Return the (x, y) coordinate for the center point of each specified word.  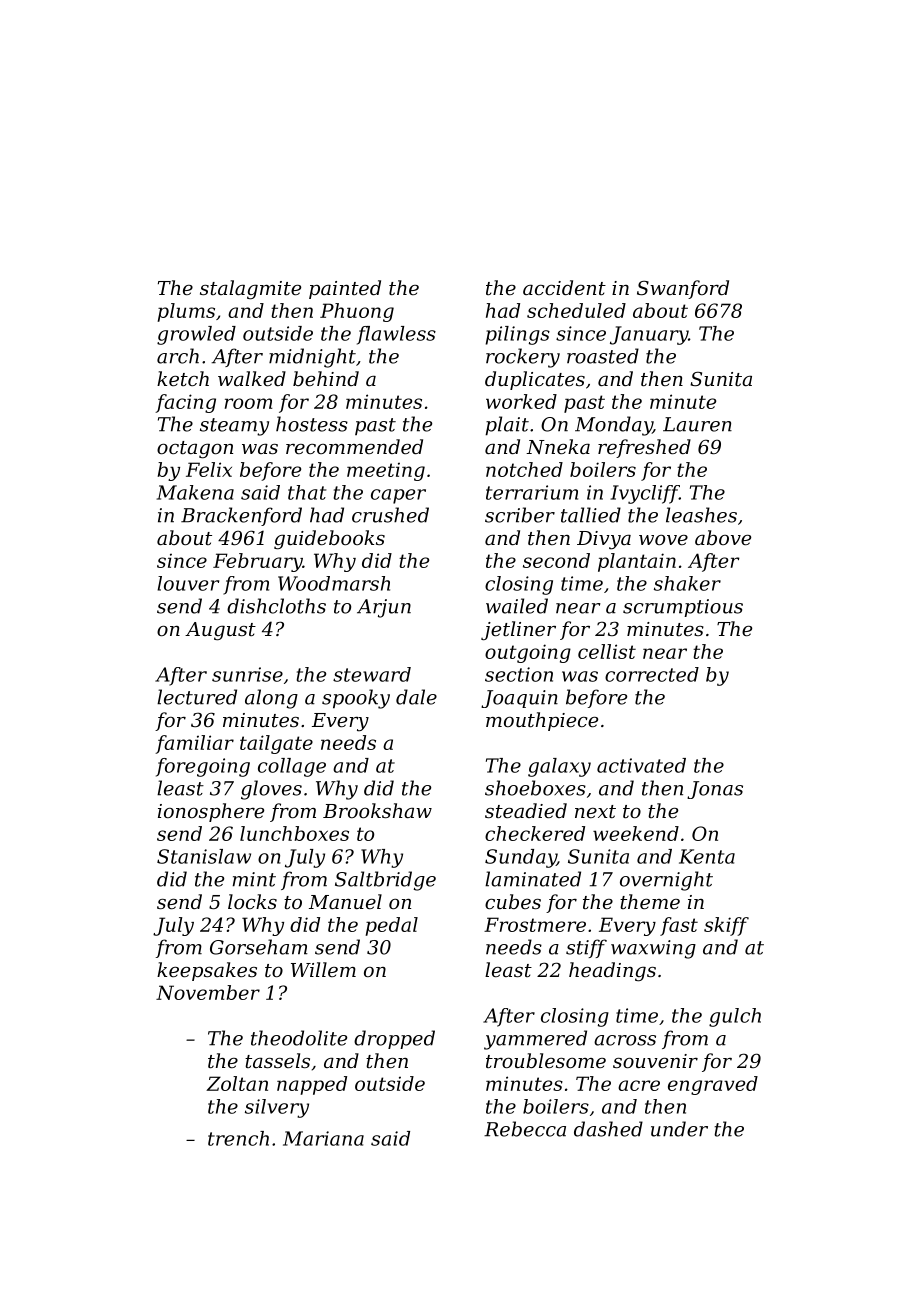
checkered (535, 833)
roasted (603, 356)
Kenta (707, 856)
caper (398, 496)
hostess (312, 424)
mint (254, 879)
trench (238, 1138)
